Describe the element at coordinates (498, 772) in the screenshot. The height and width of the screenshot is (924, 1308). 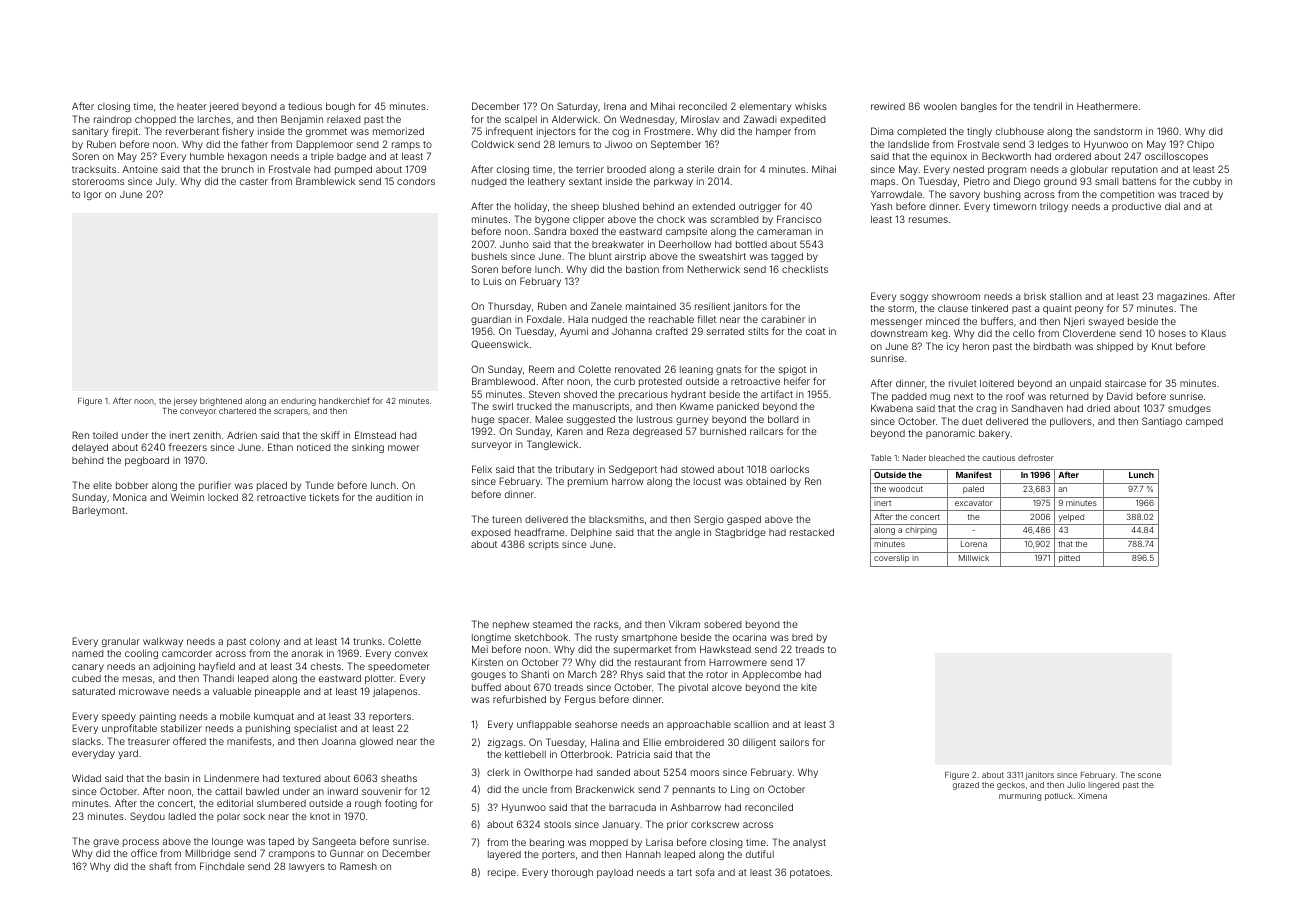
I see `clerk` at that location.
